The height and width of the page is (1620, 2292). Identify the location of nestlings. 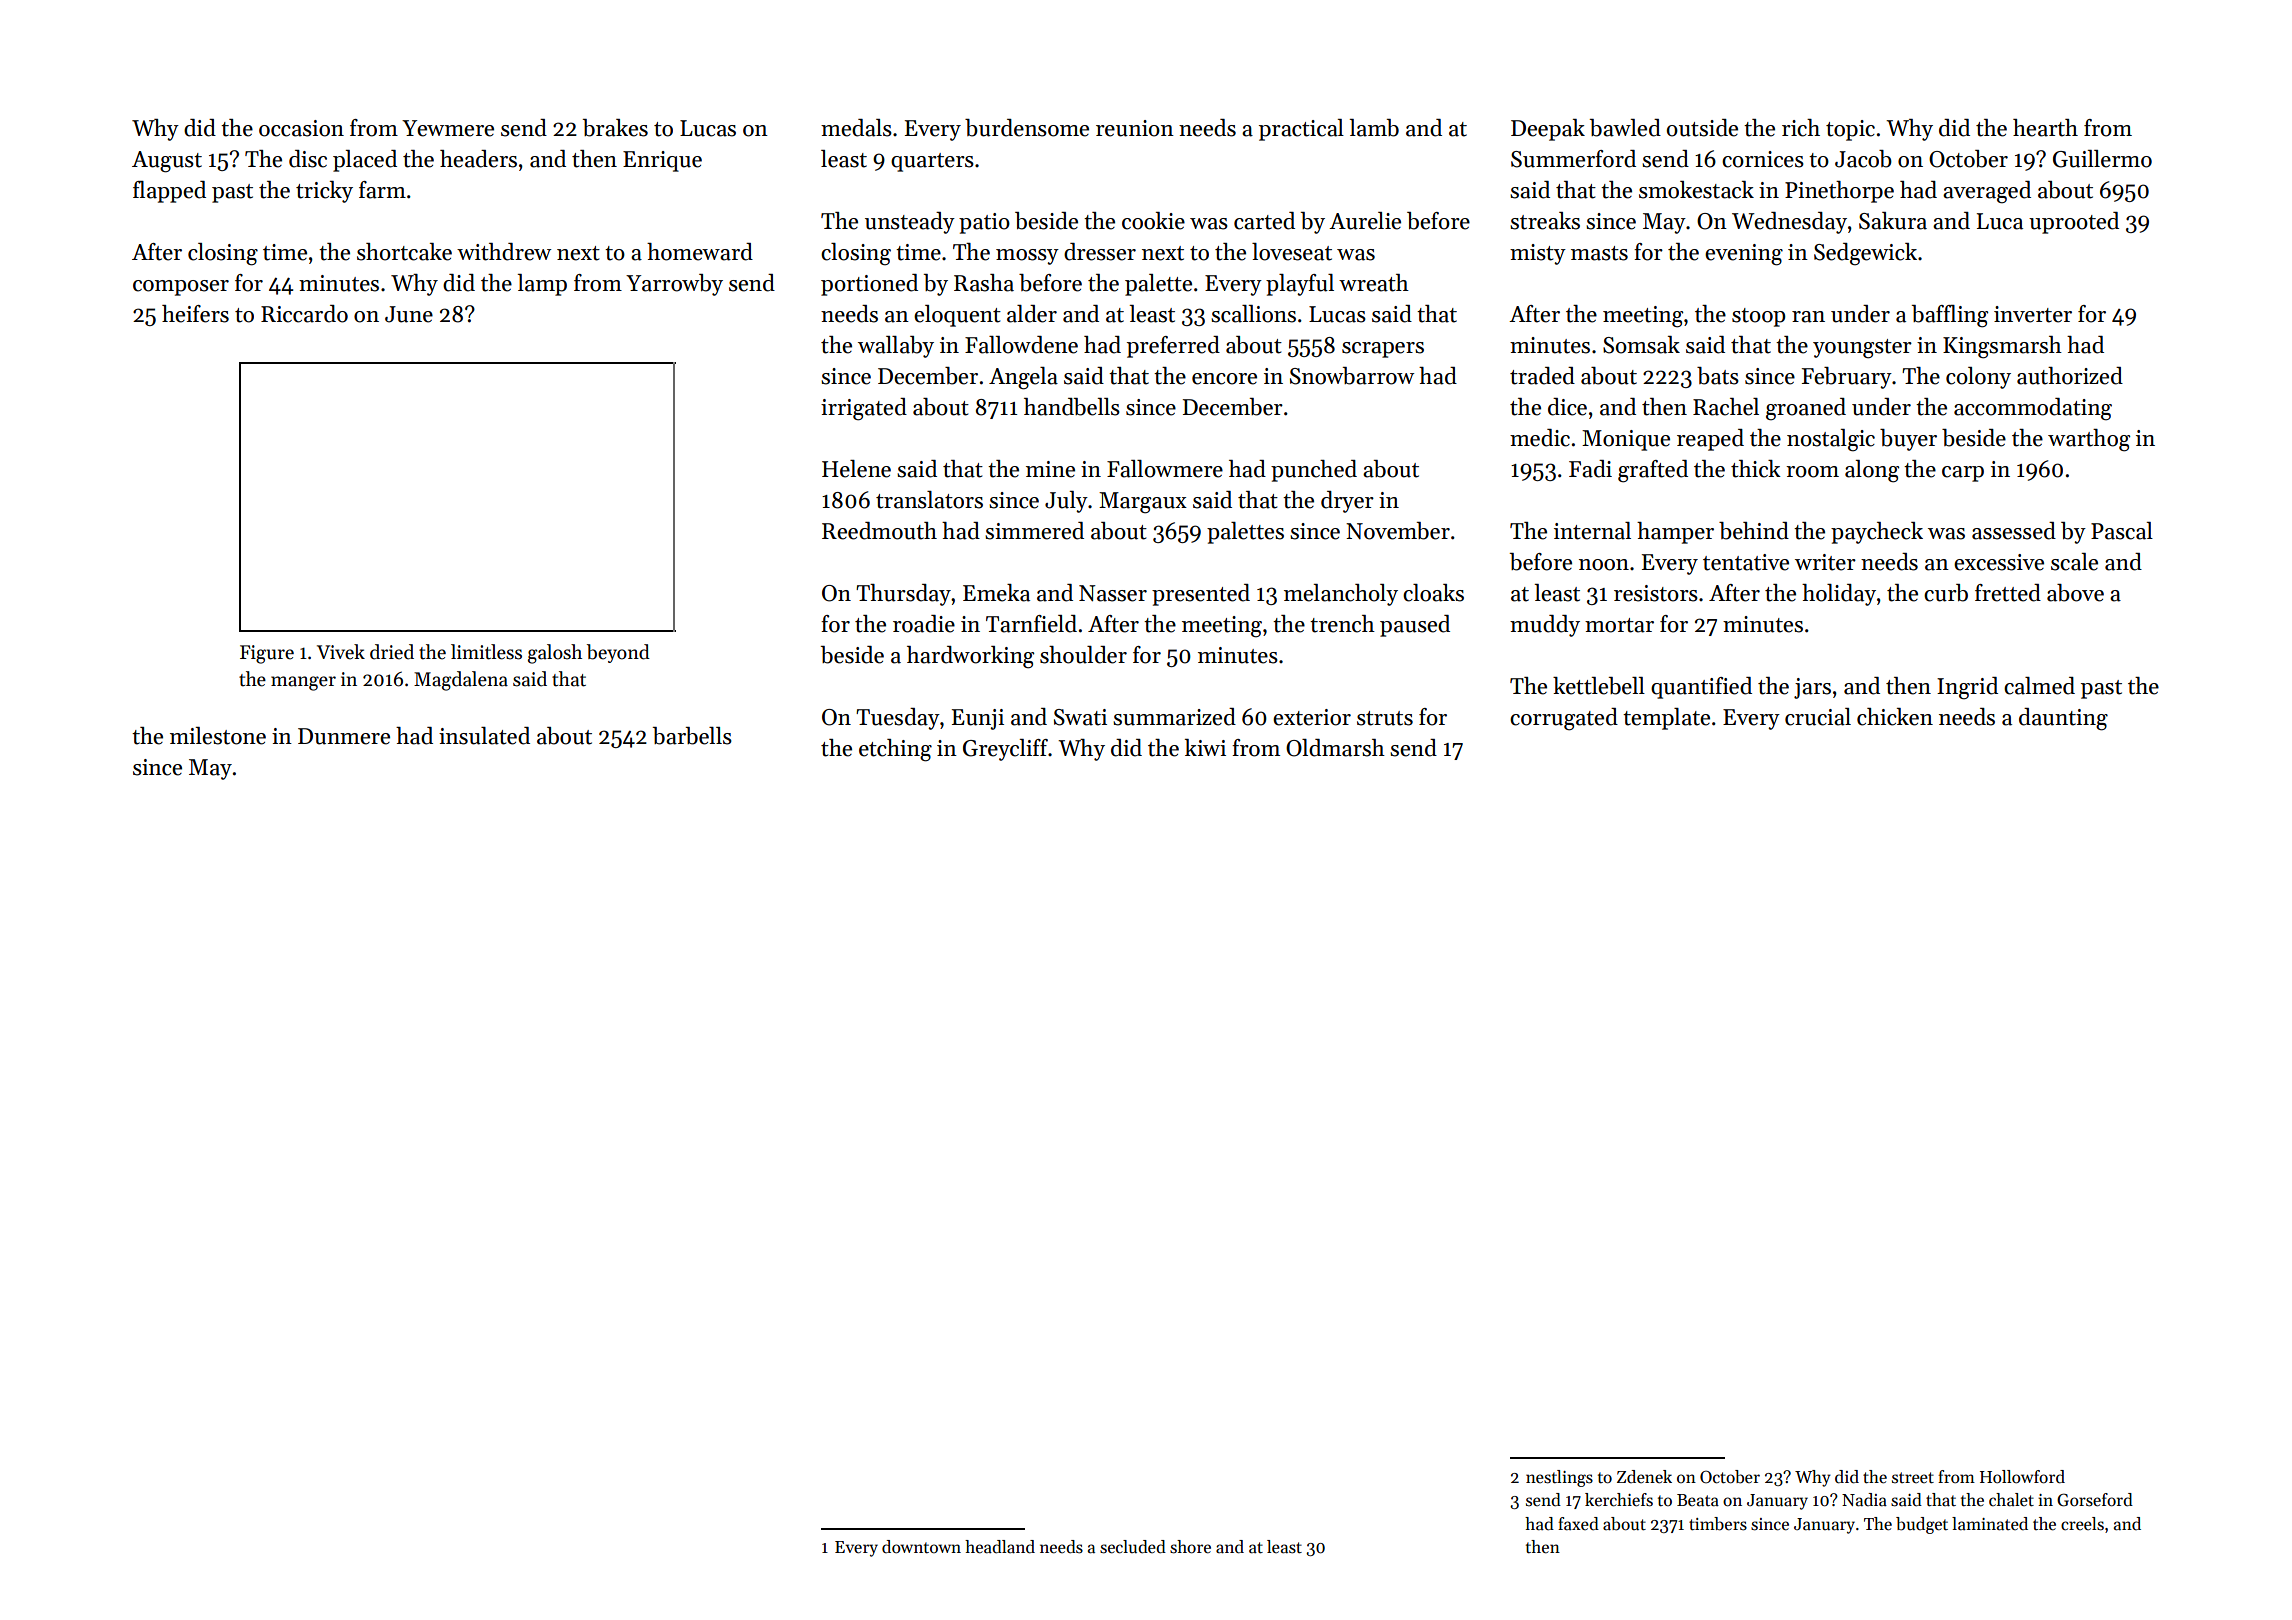
(1559, 1478).
